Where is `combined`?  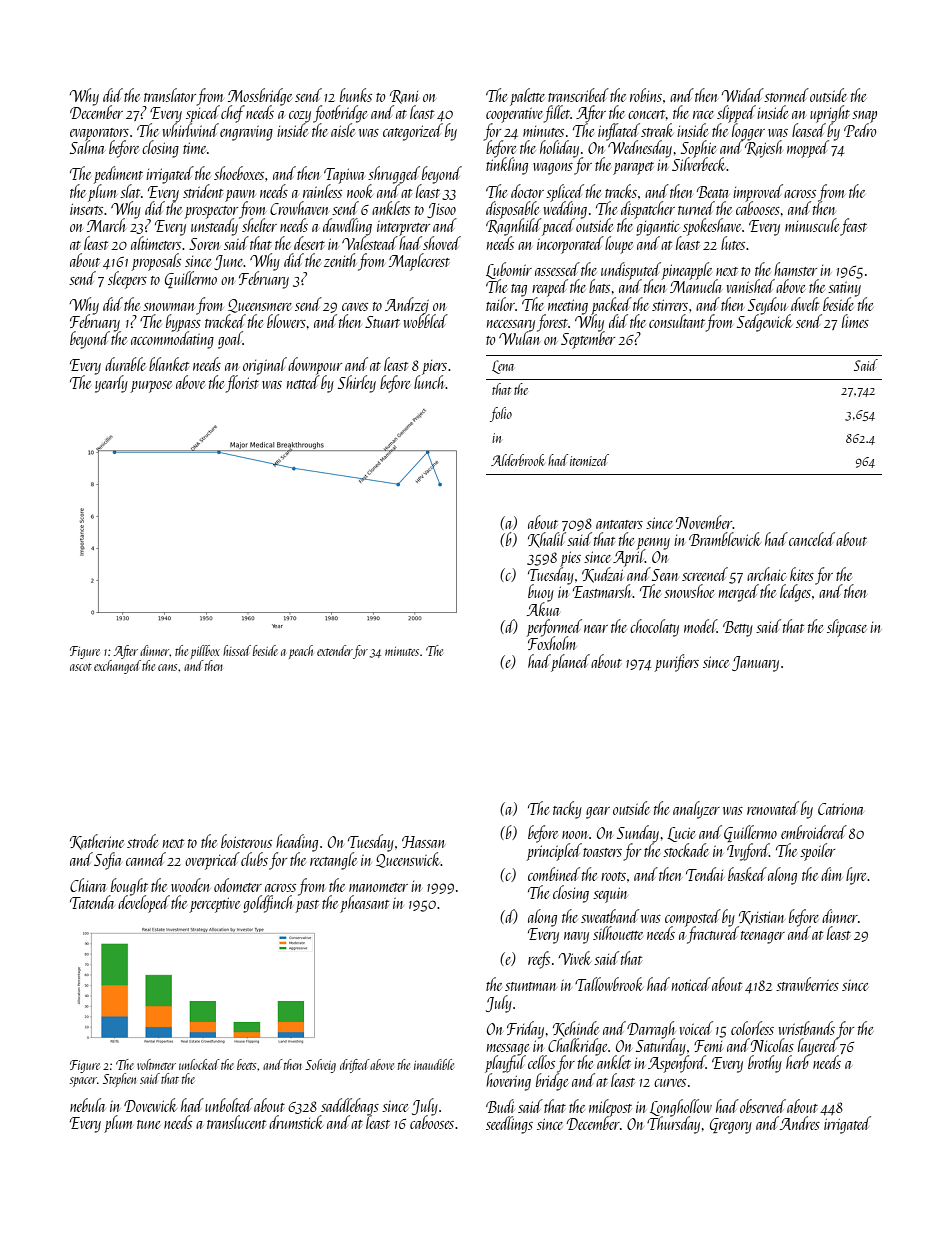
combined is located at coordinates (554, 874).
